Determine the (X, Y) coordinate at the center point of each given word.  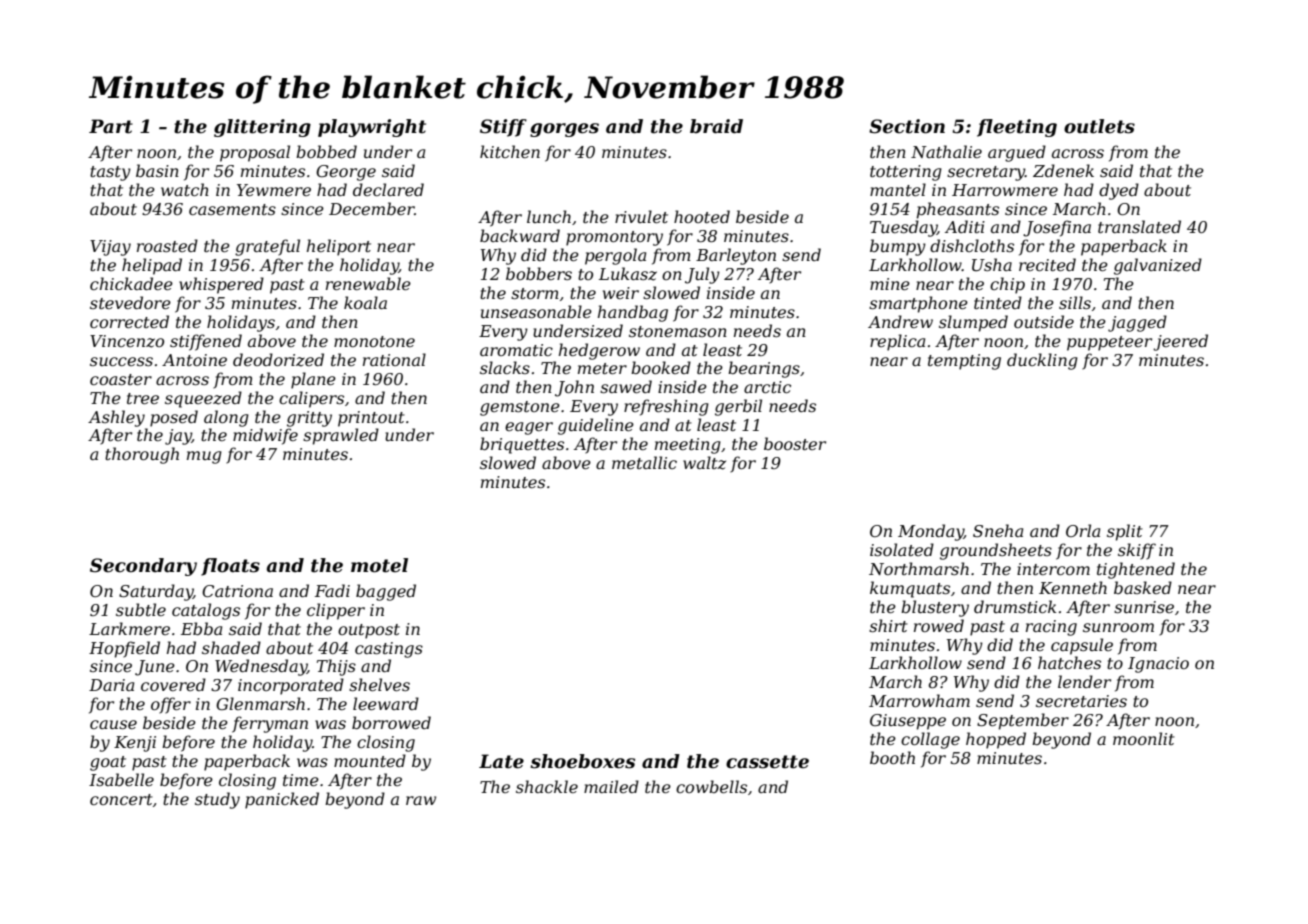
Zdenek (1063, 170)
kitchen (510, 151)
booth (892, 757)
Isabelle (121, 779)
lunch (549, 216)
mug (204, 457)
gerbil (738, 407)
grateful (267, 247)
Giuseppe (908, 722)
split (1125, 532)
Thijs (336, 667)
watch (185, 189)
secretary (986, 173)
